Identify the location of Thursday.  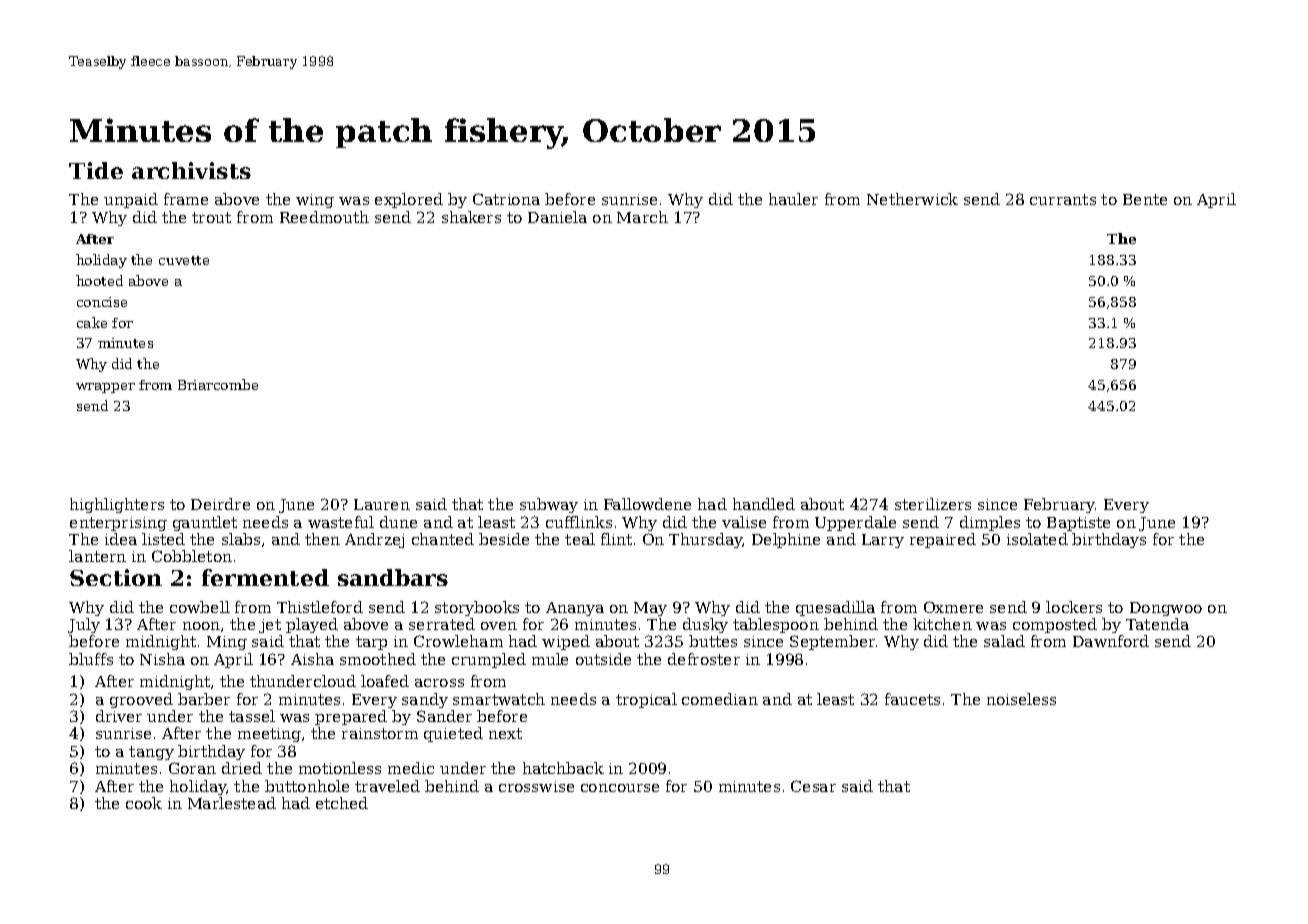
(706, 540).
